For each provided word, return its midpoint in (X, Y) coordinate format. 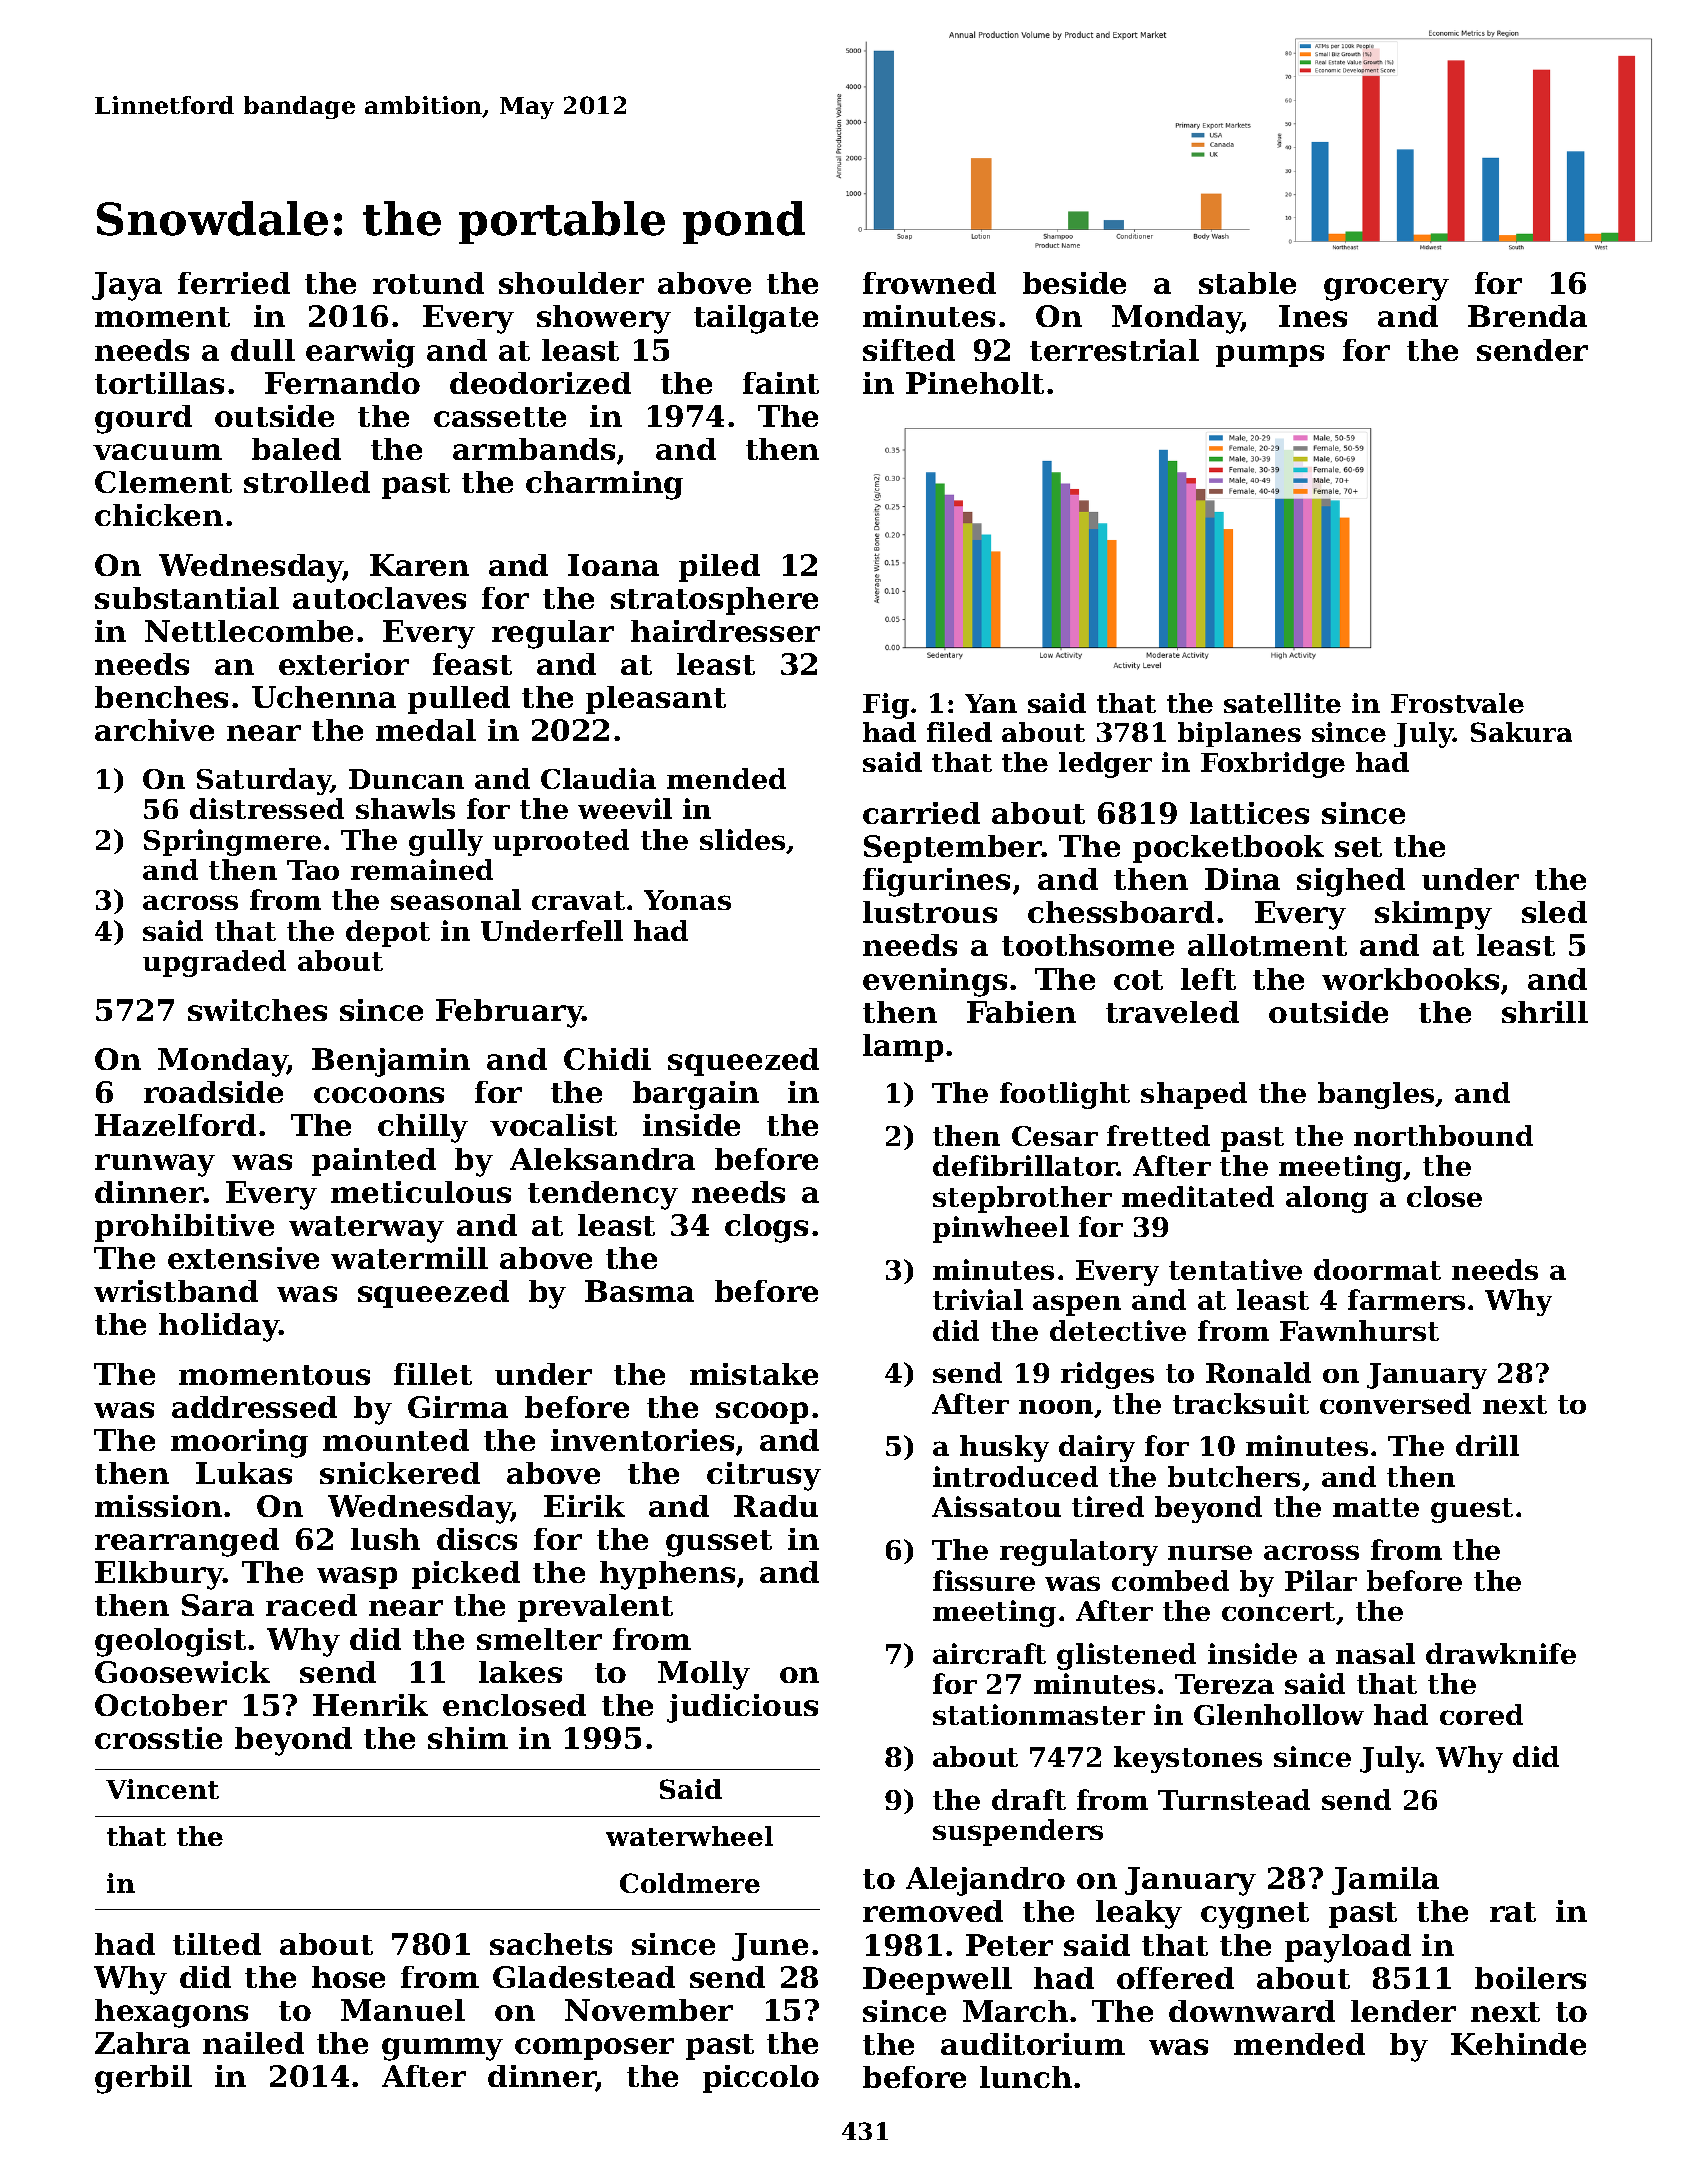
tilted (217, 1944)
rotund (428, 283)
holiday (219, 1327)
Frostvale (1457, 703)
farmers (1406, 1299)
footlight (1065, 1095)
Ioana (613, 565)
